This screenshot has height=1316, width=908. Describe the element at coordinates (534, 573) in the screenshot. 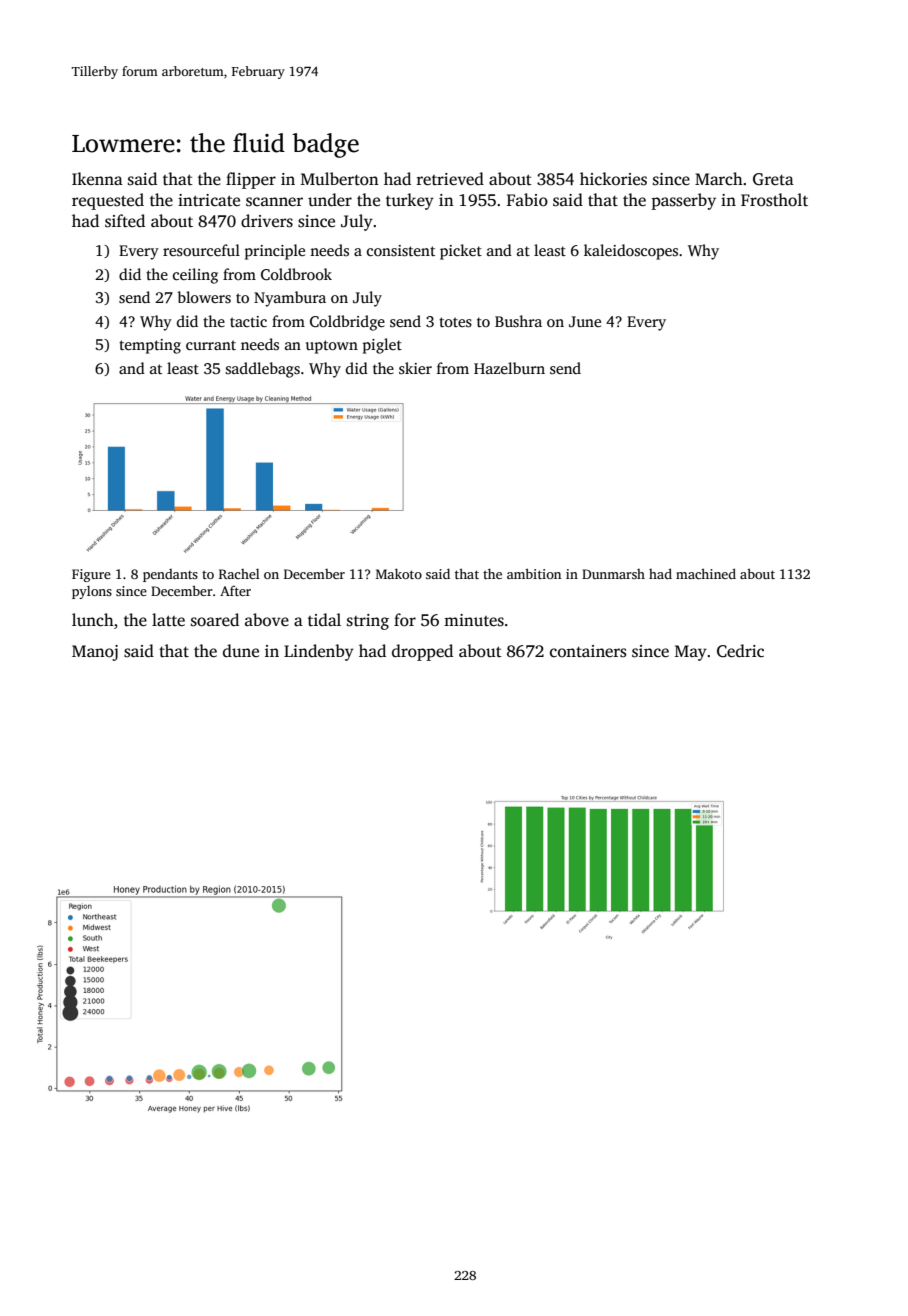

I see `ambition` at that location.
